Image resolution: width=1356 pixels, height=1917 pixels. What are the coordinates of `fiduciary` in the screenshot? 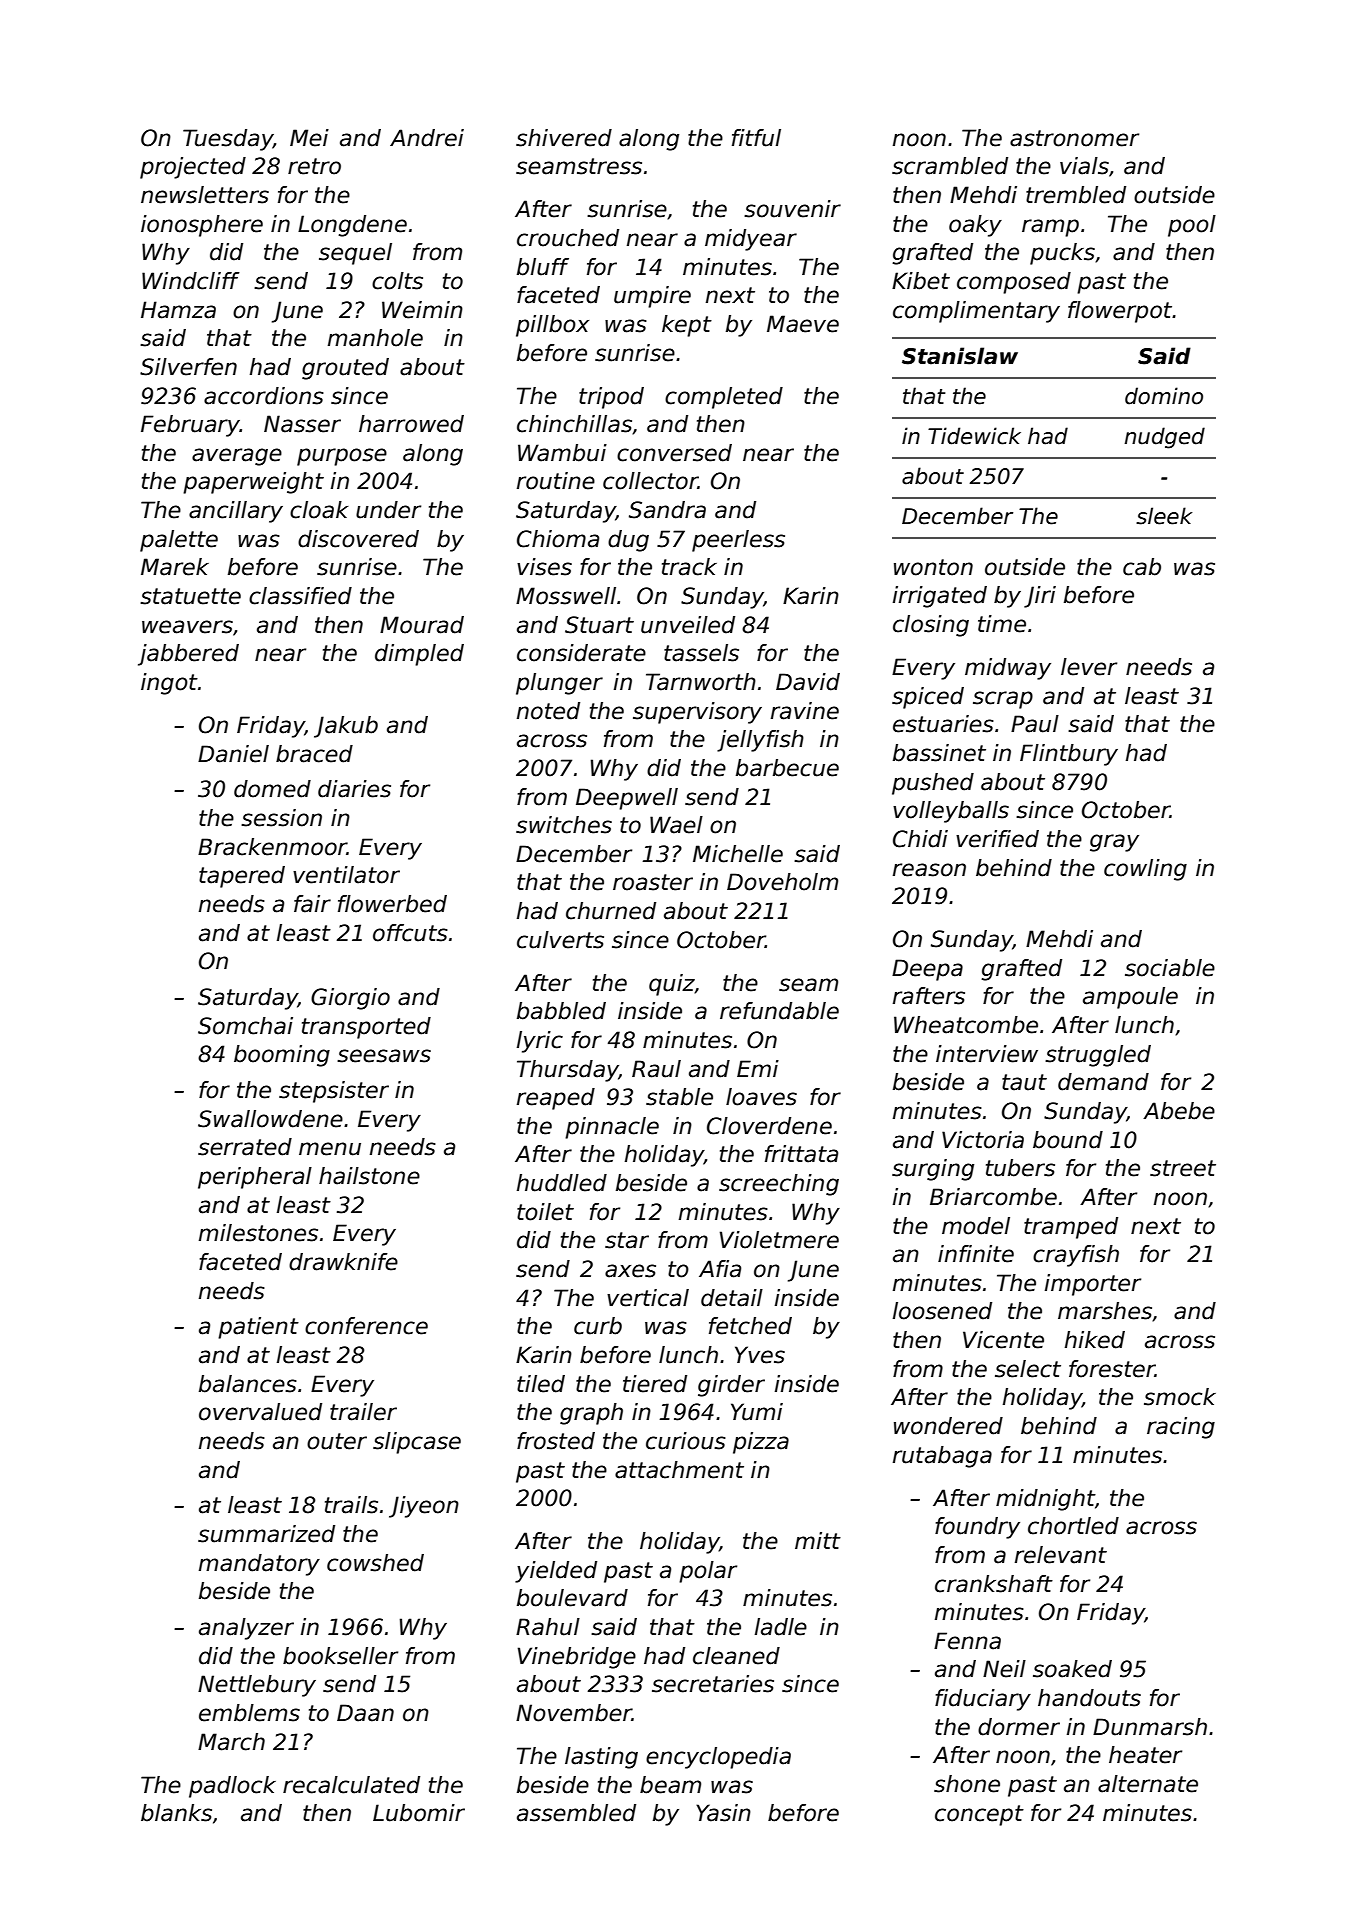 It's located at (983, 1700).
